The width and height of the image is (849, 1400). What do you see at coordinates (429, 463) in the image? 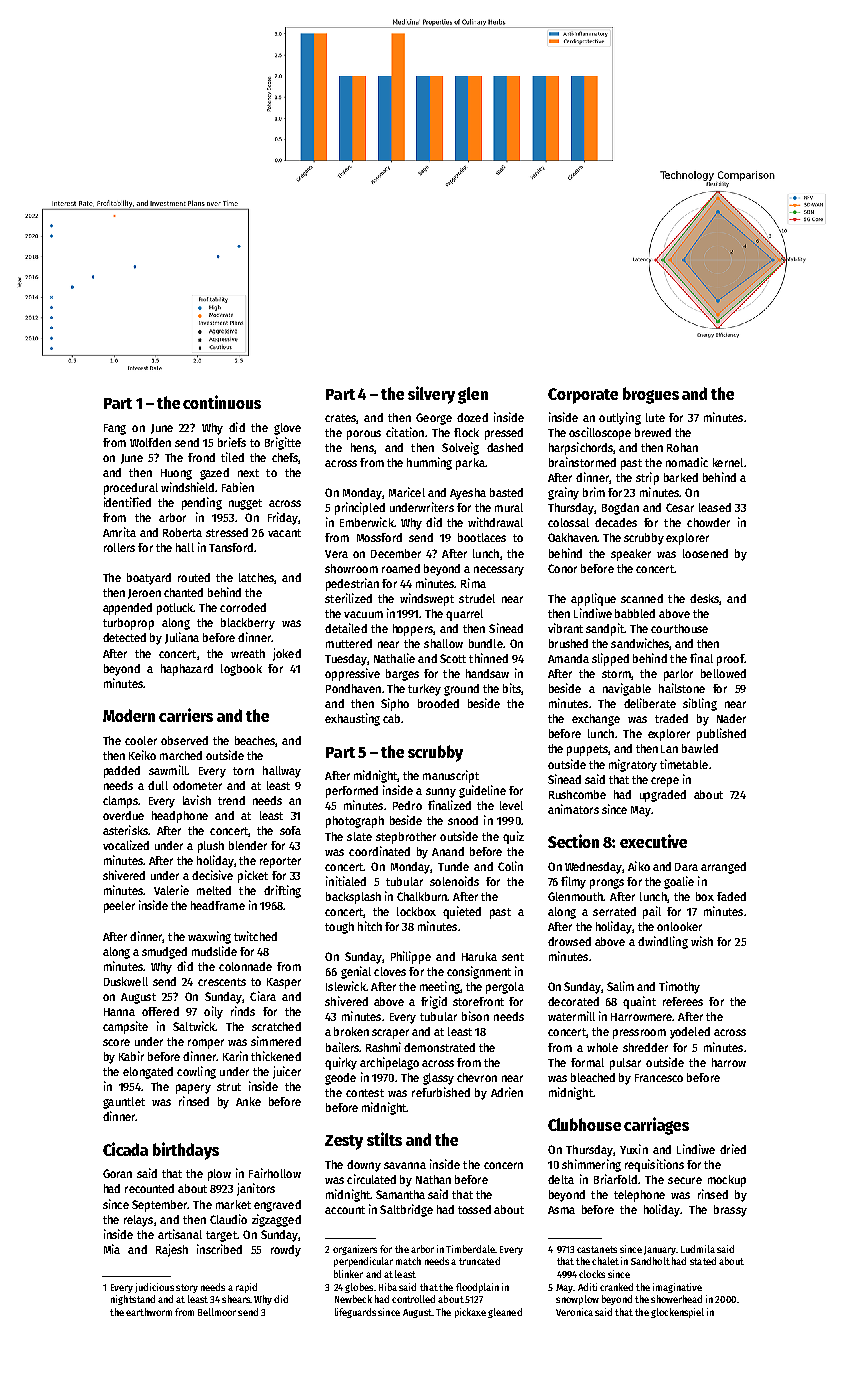
I see `humming` at bounding box center [429, 463].
